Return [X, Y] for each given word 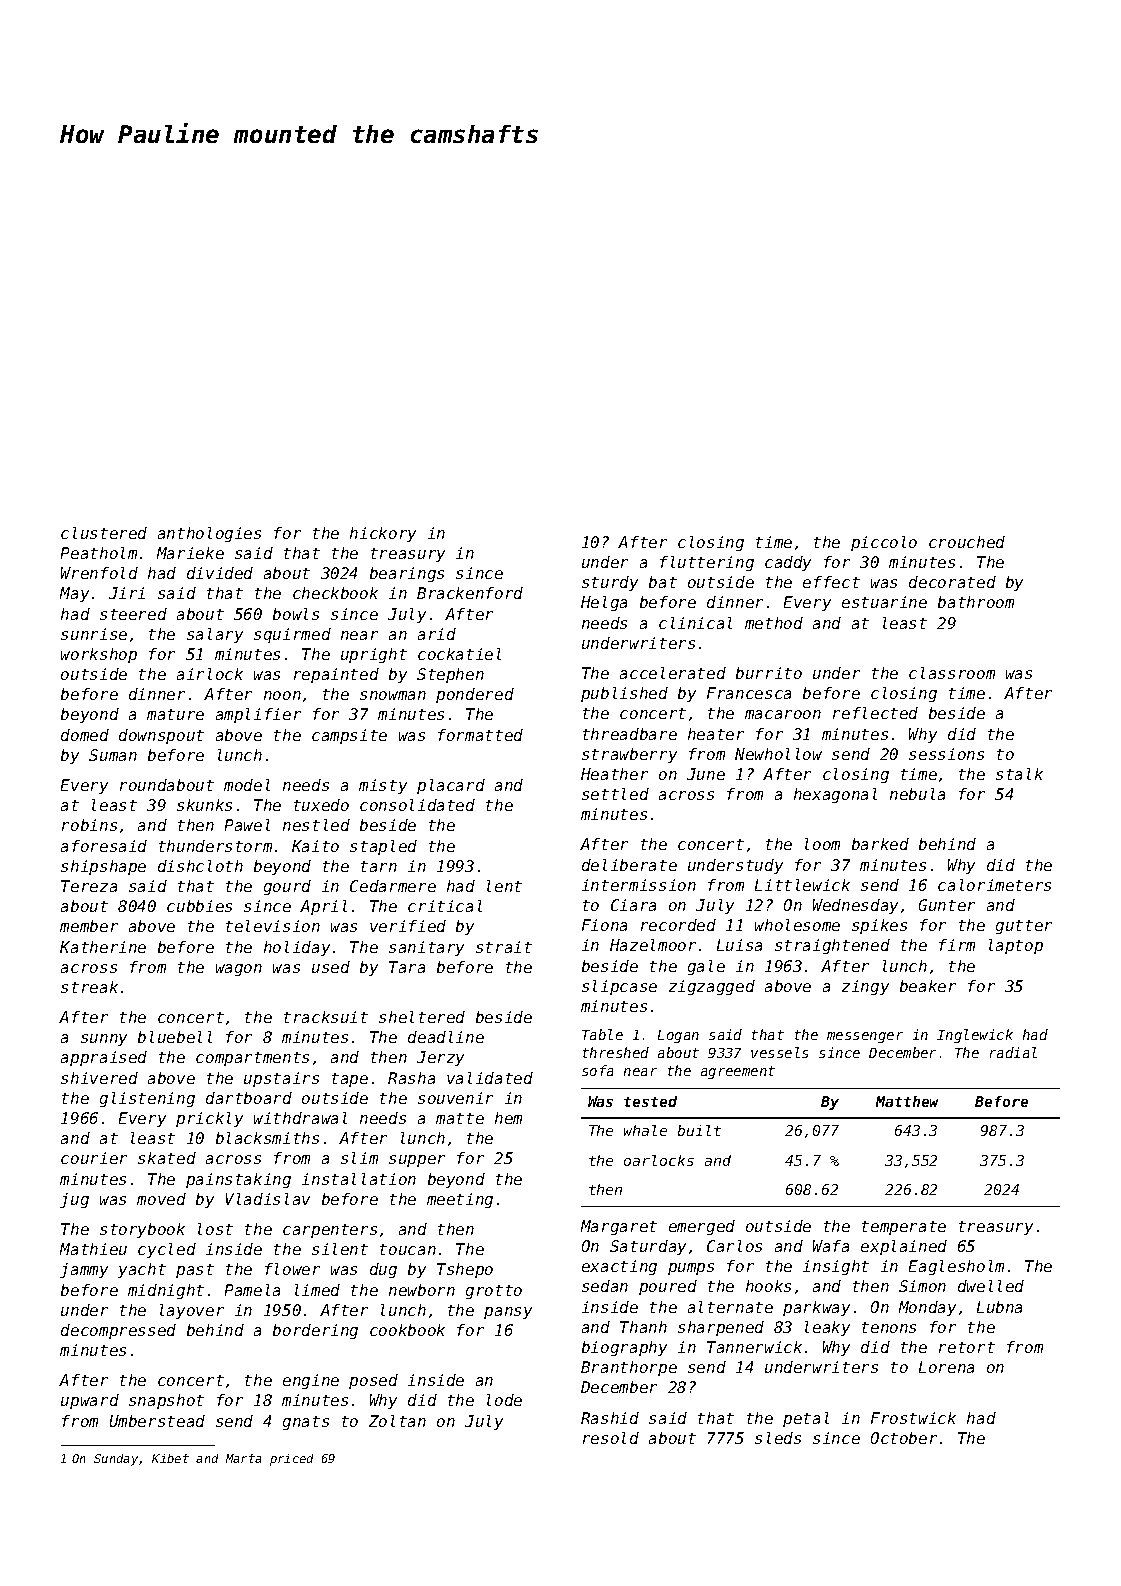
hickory [383, 534]
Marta [243, 1458]
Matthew [907, 1101]
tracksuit [326, 1017]
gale [706, 967]
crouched [967, 542]
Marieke [190, 553]
